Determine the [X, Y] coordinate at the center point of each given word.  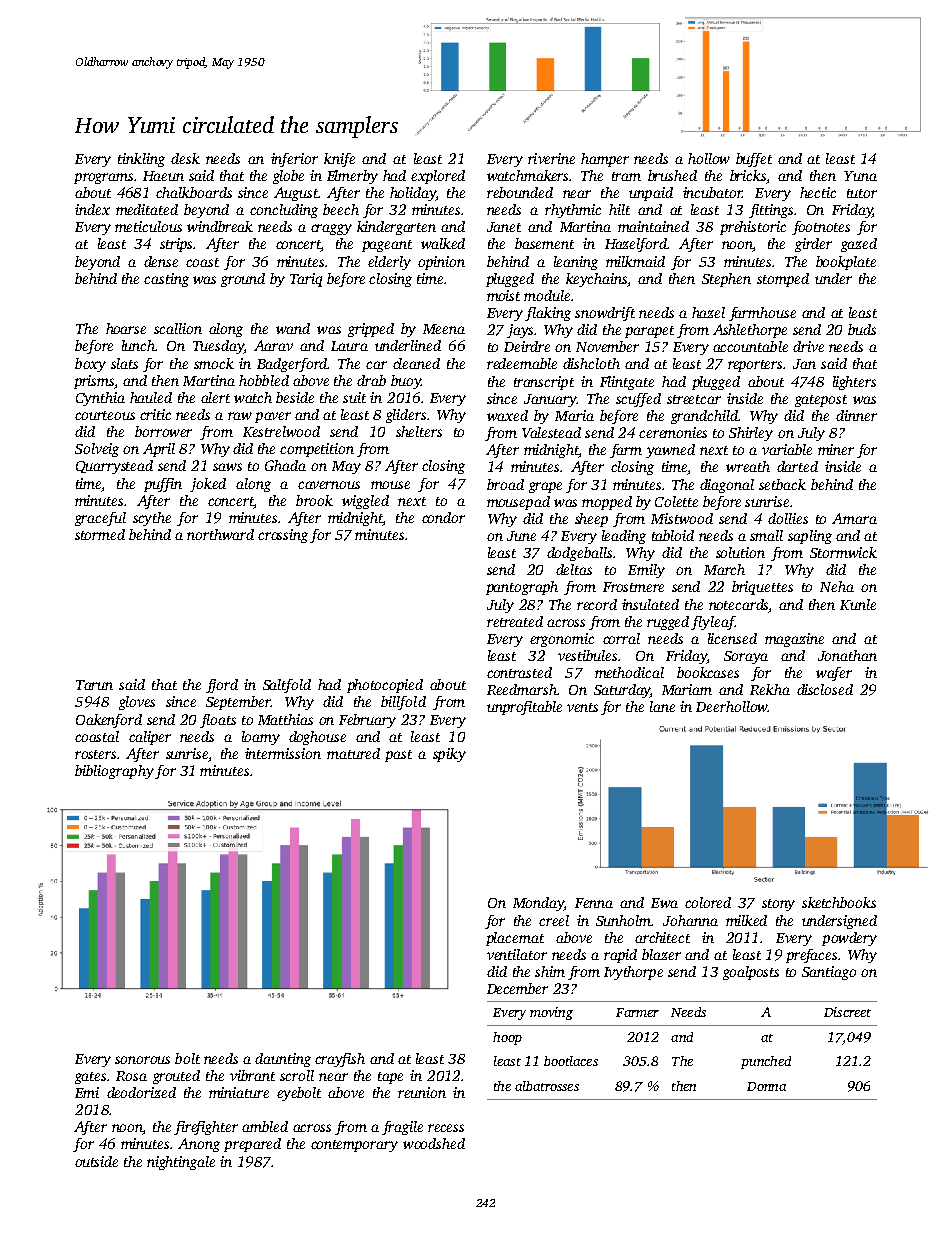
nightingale [181, 1163]
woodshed [434, 1143]
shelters [419, 431]
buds [862, 329]
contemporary [354, 1146]
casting [166, 280]
